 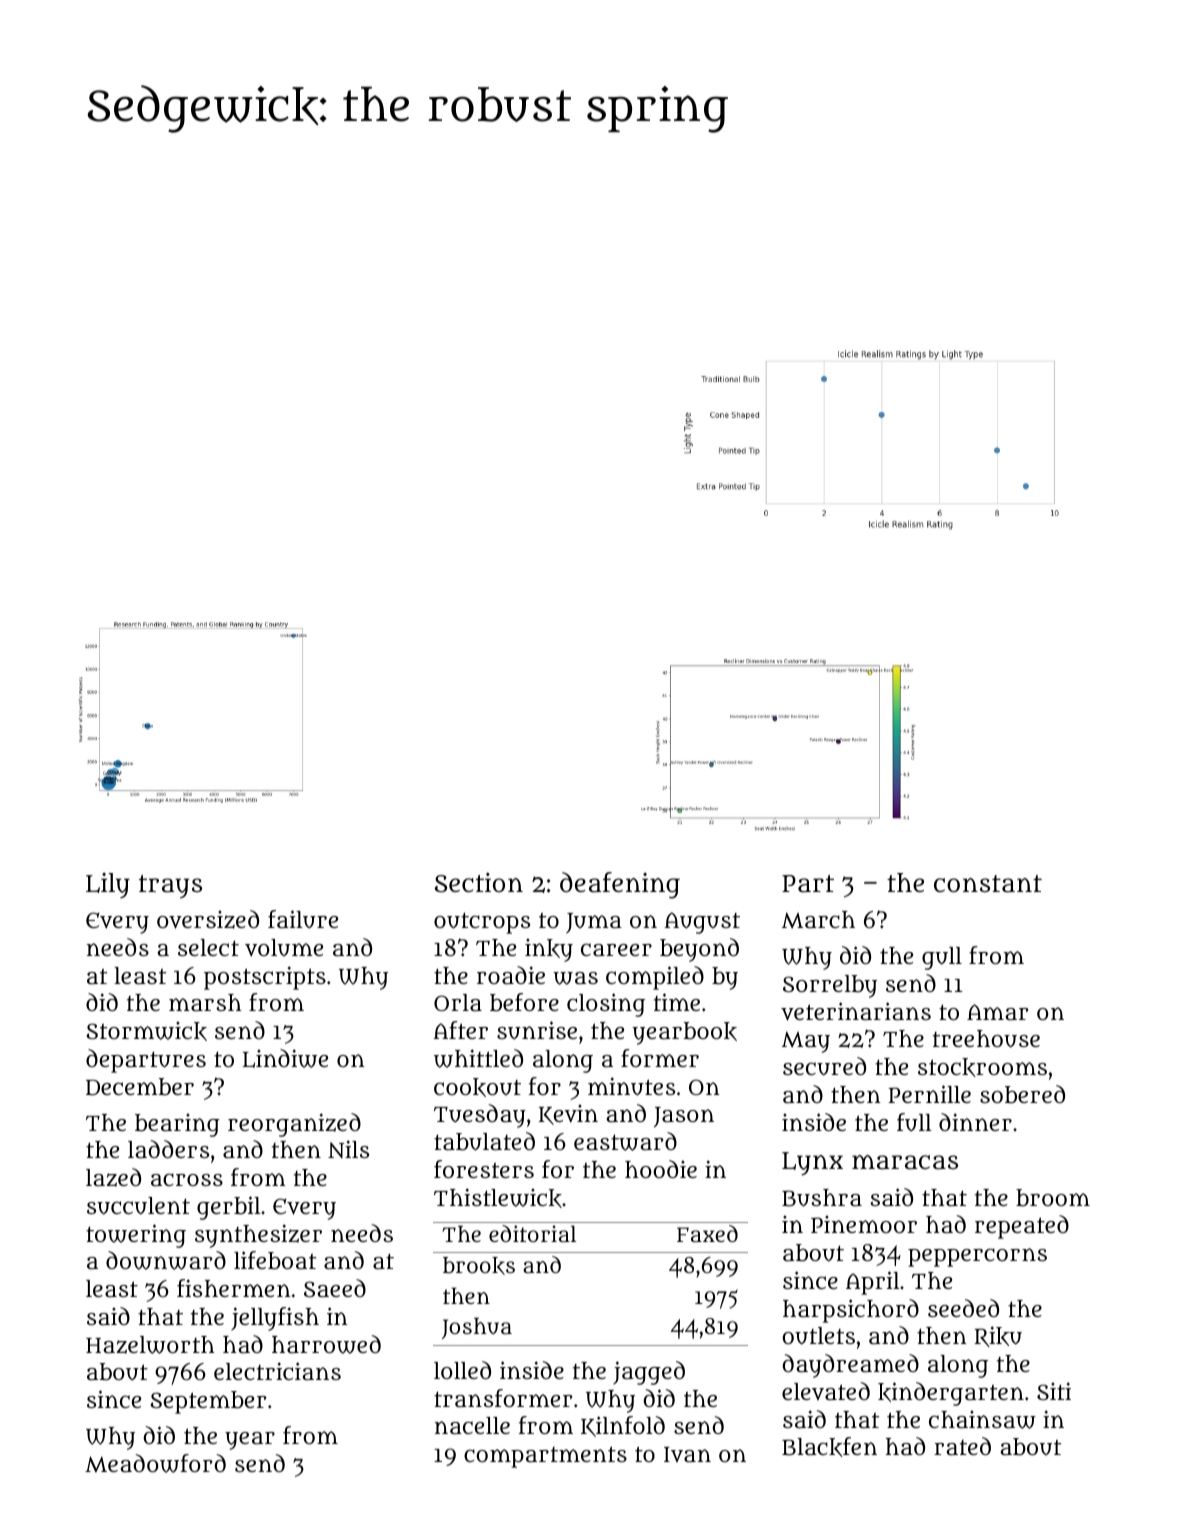 I want to click on time, so click(x=677, y=1002).
